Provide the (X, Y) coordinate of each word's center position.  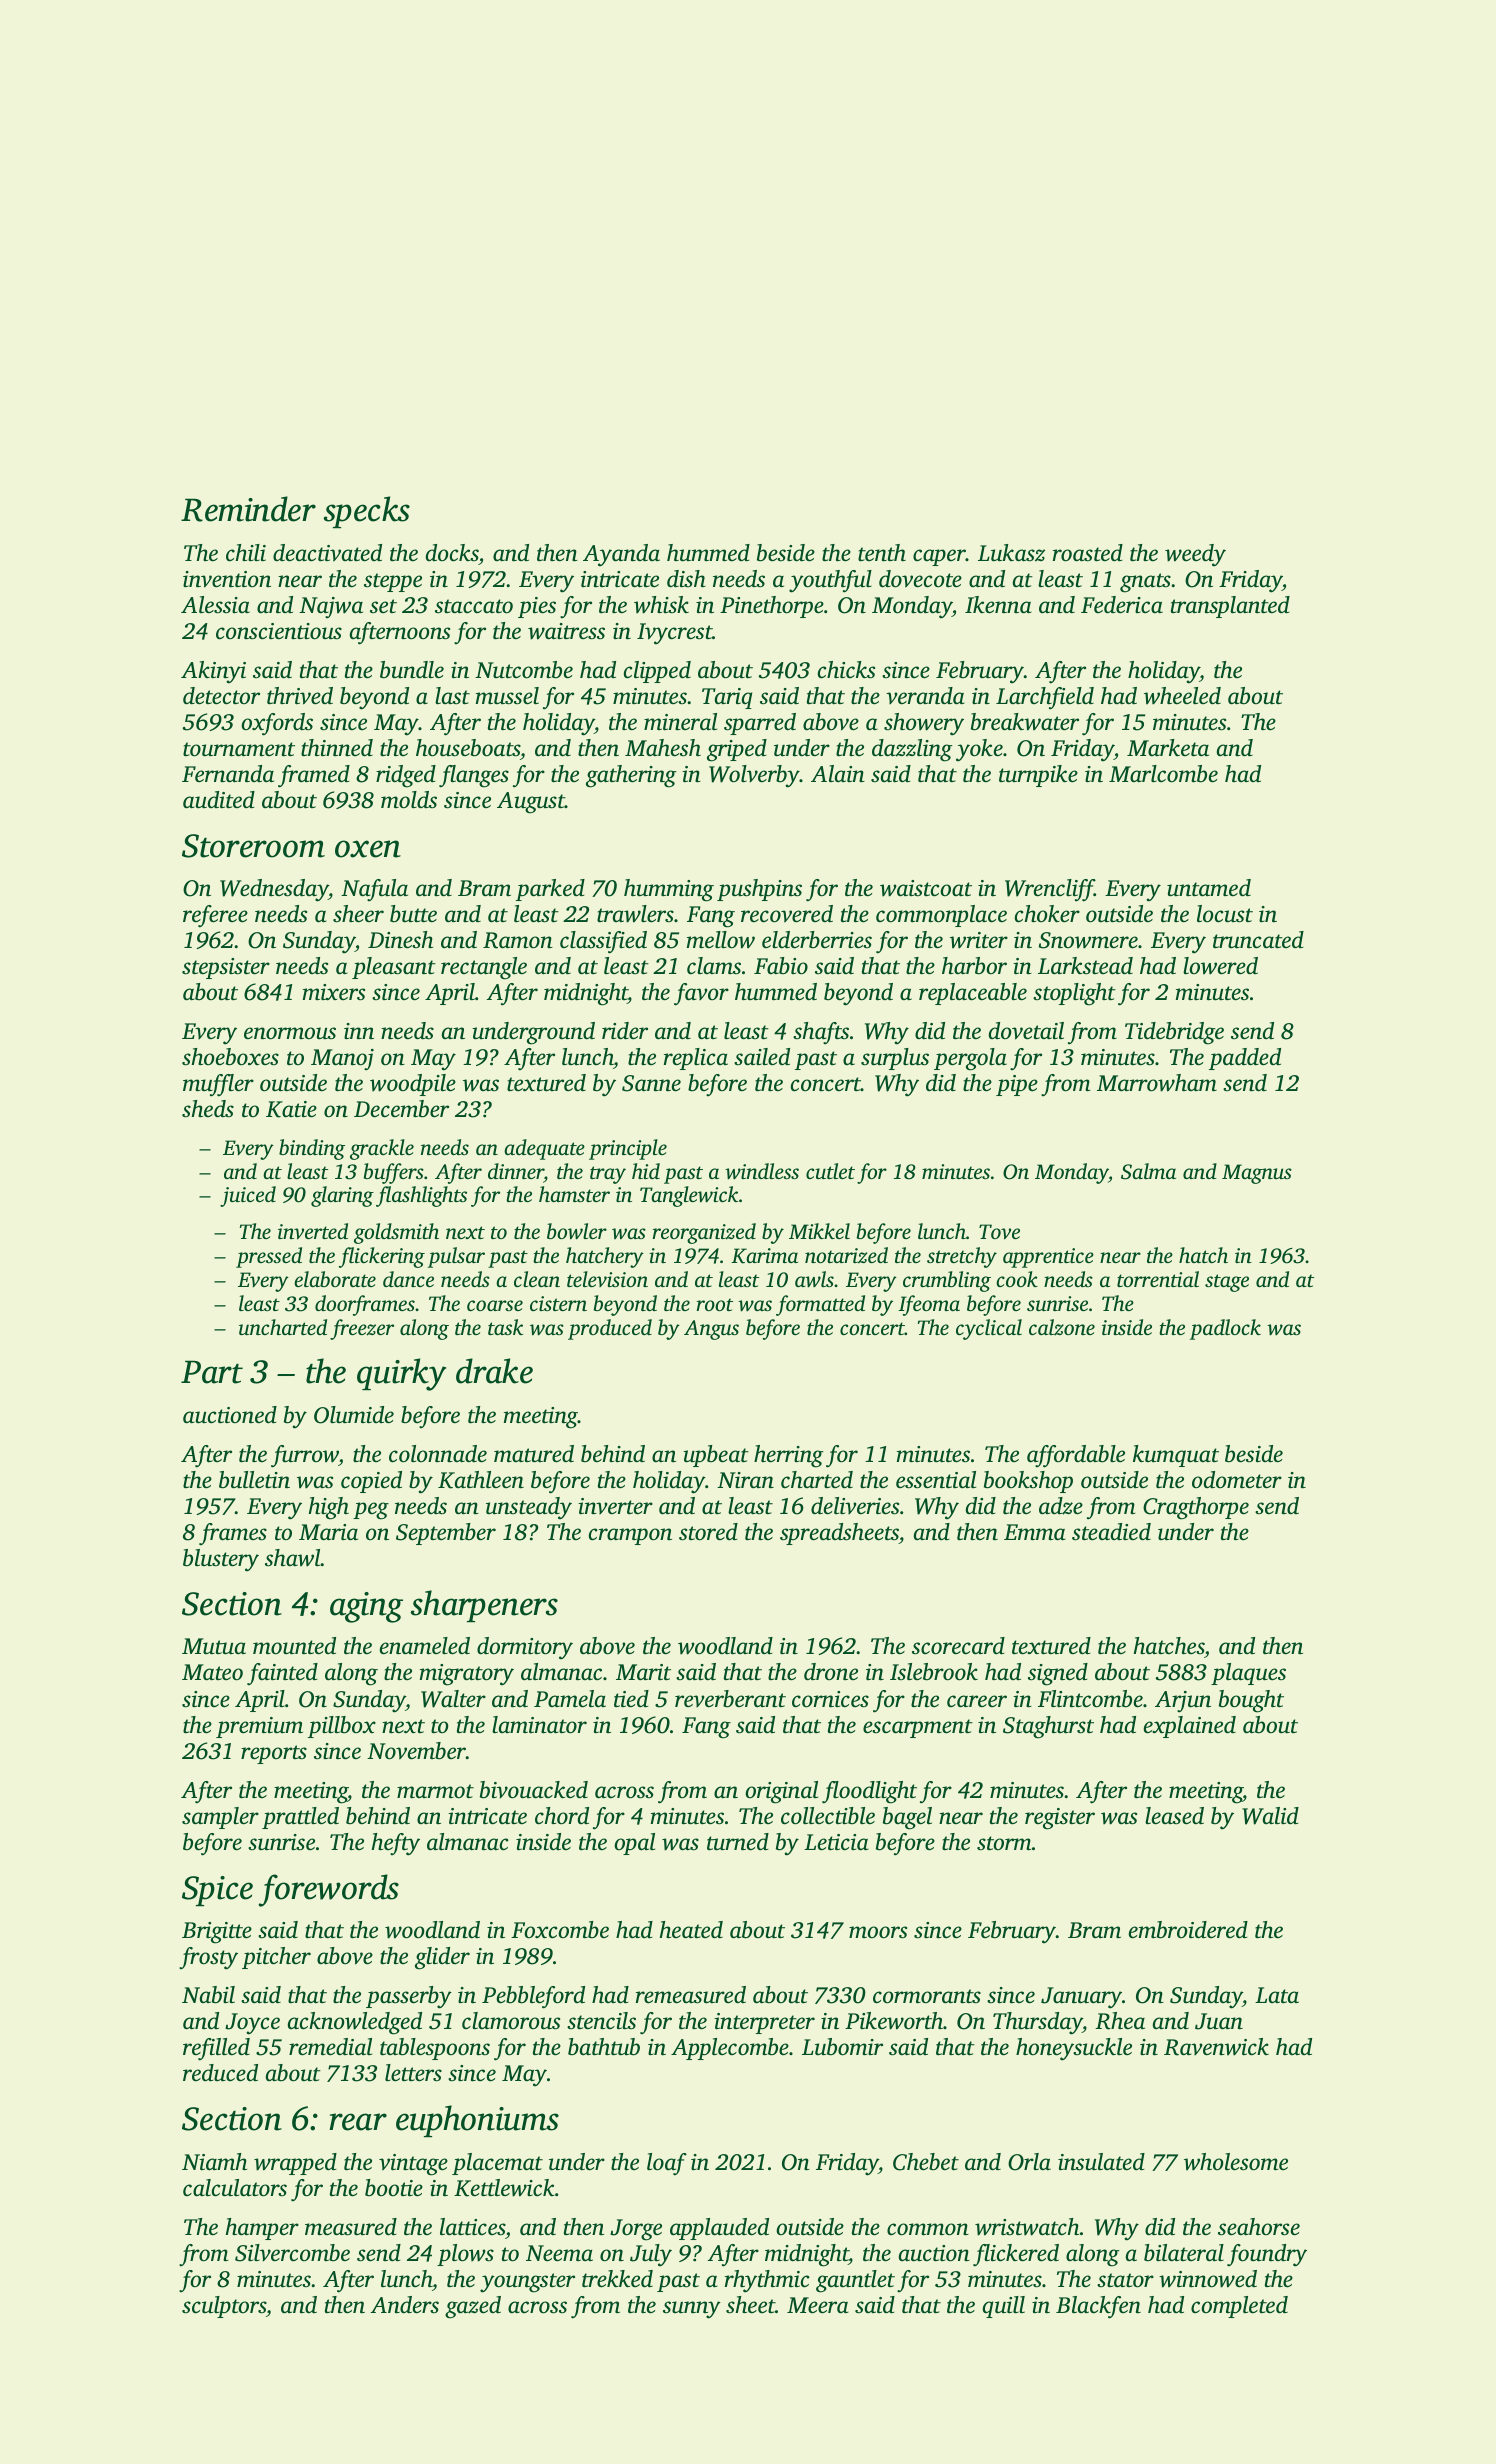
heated (691, 1930)
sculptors (224, 2307)
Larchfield (1045, 698)
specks (367, 512)
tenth (882, 553)
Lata (1277, 1995)
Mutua (214, 1646)
